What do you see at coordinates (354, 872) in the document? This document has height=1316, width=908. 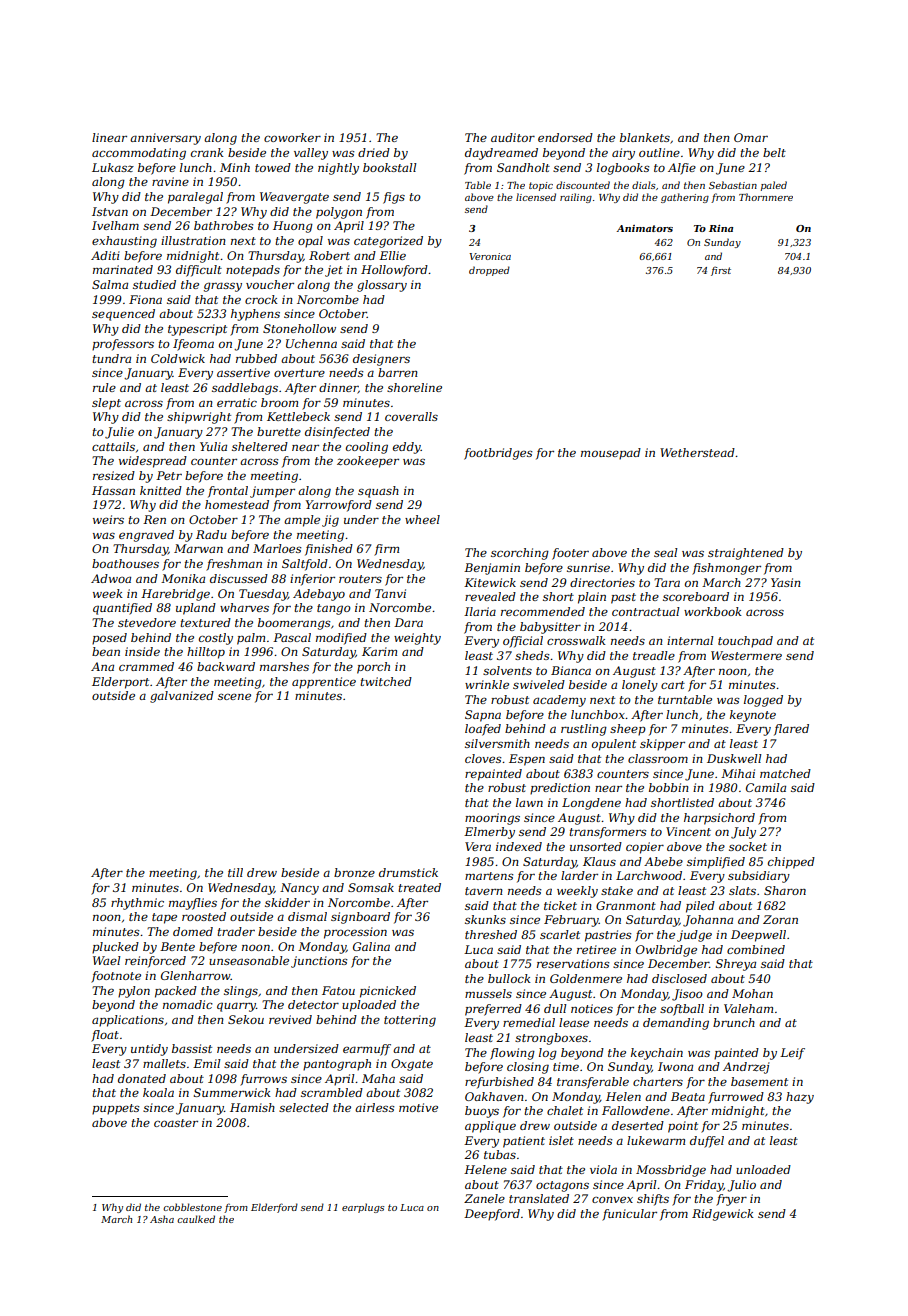 I see `bronze` at bounding box center [354, 872].
